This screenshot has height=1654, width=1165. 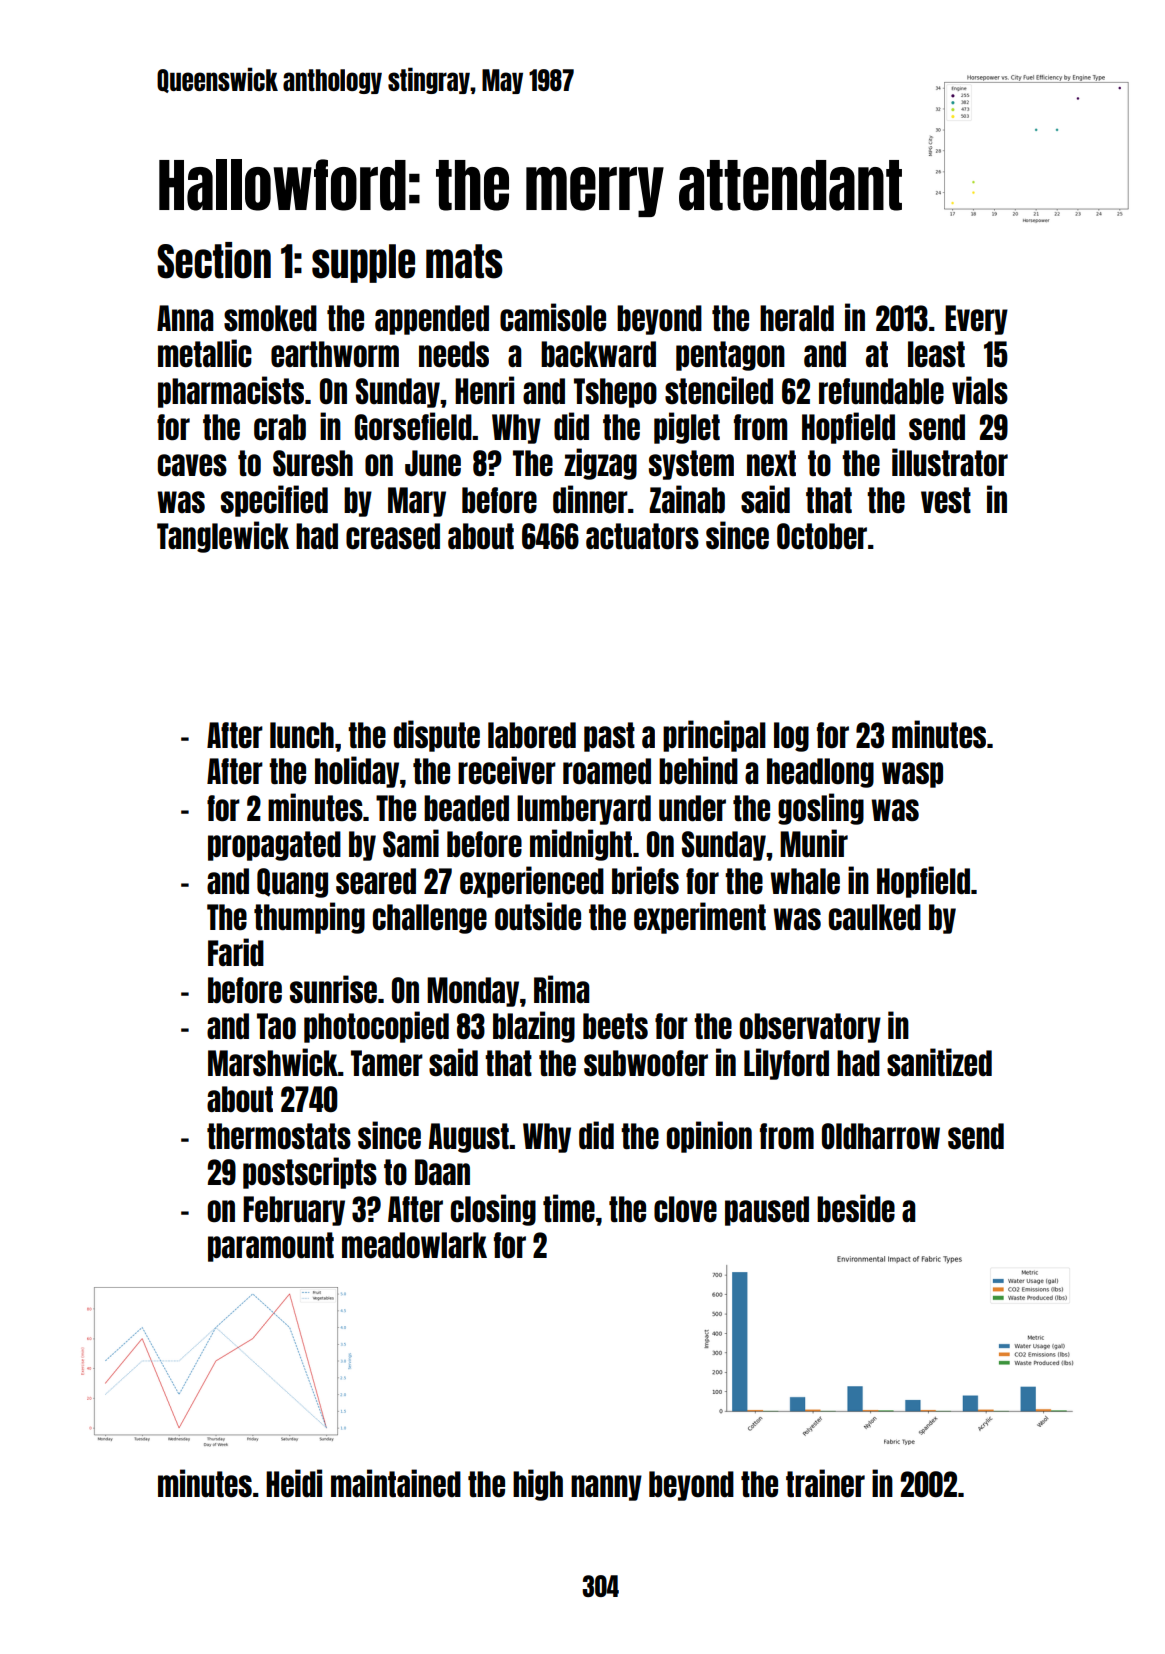 I want to click on Heidi, so click(x=294, y=1483).
